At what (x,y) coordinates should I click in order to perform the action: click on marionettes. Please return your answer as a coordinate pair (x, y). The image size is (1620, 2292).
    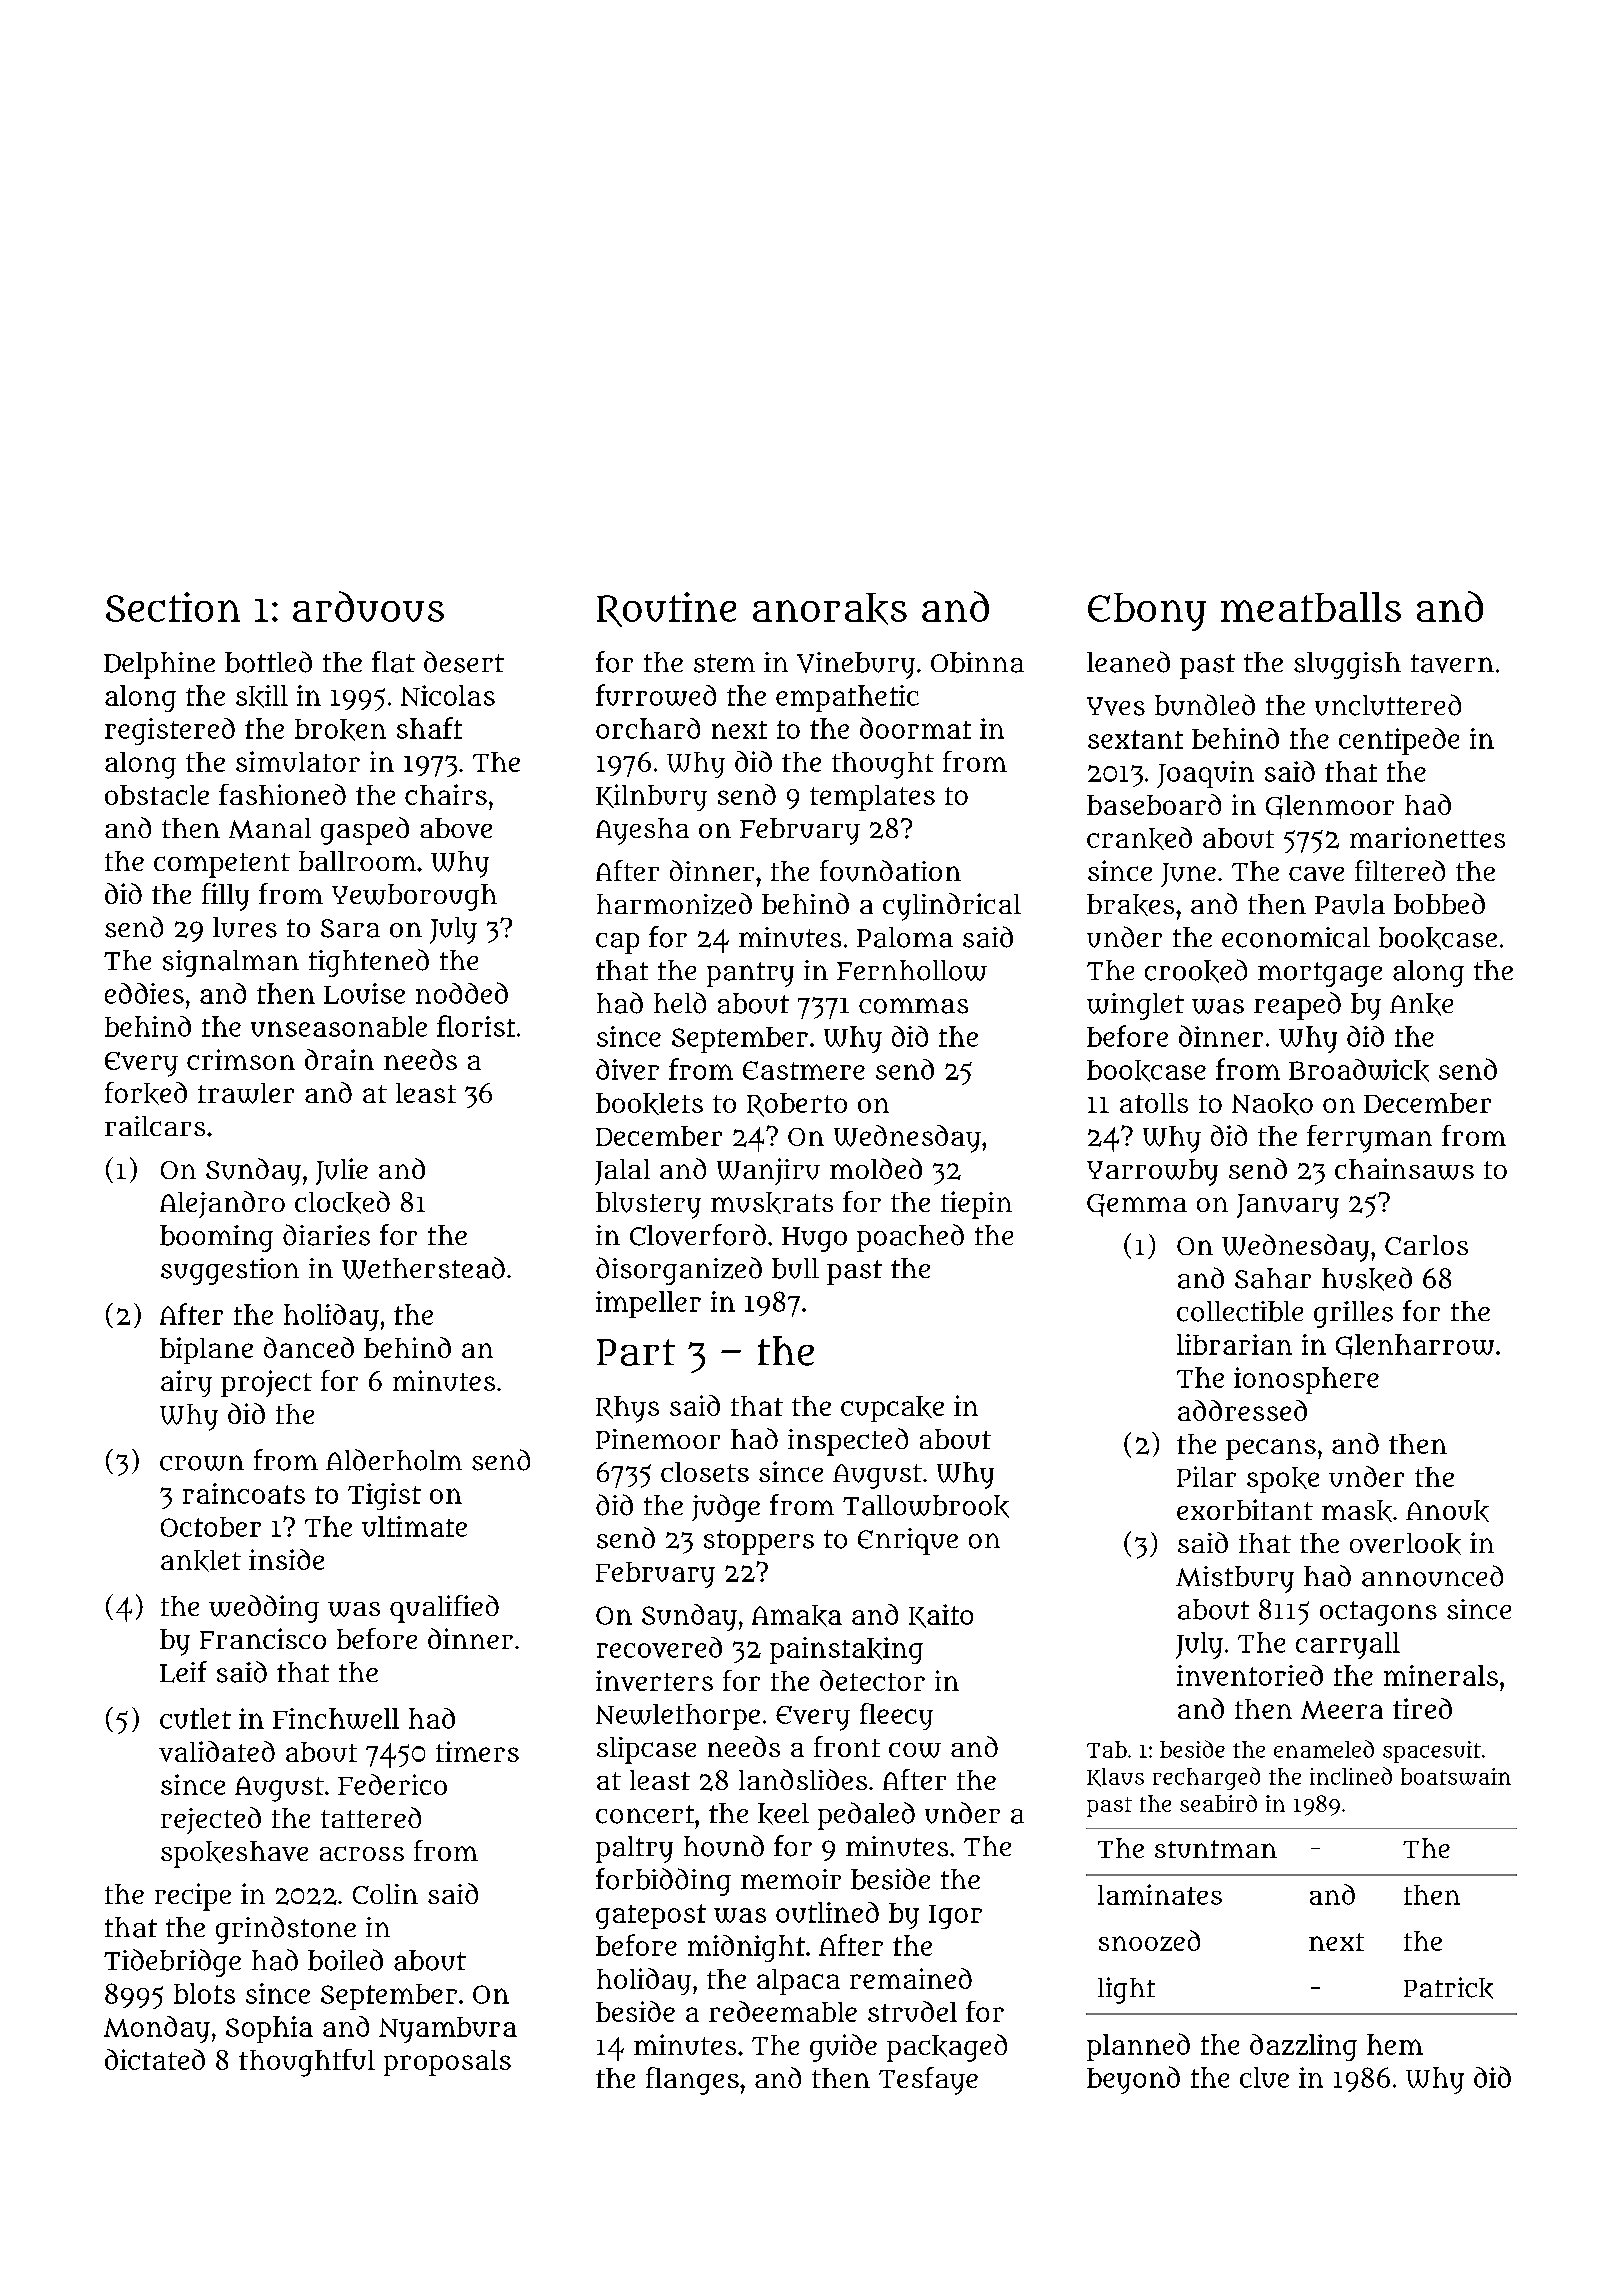
    Looking at the image, I should click on (1427, 837).
